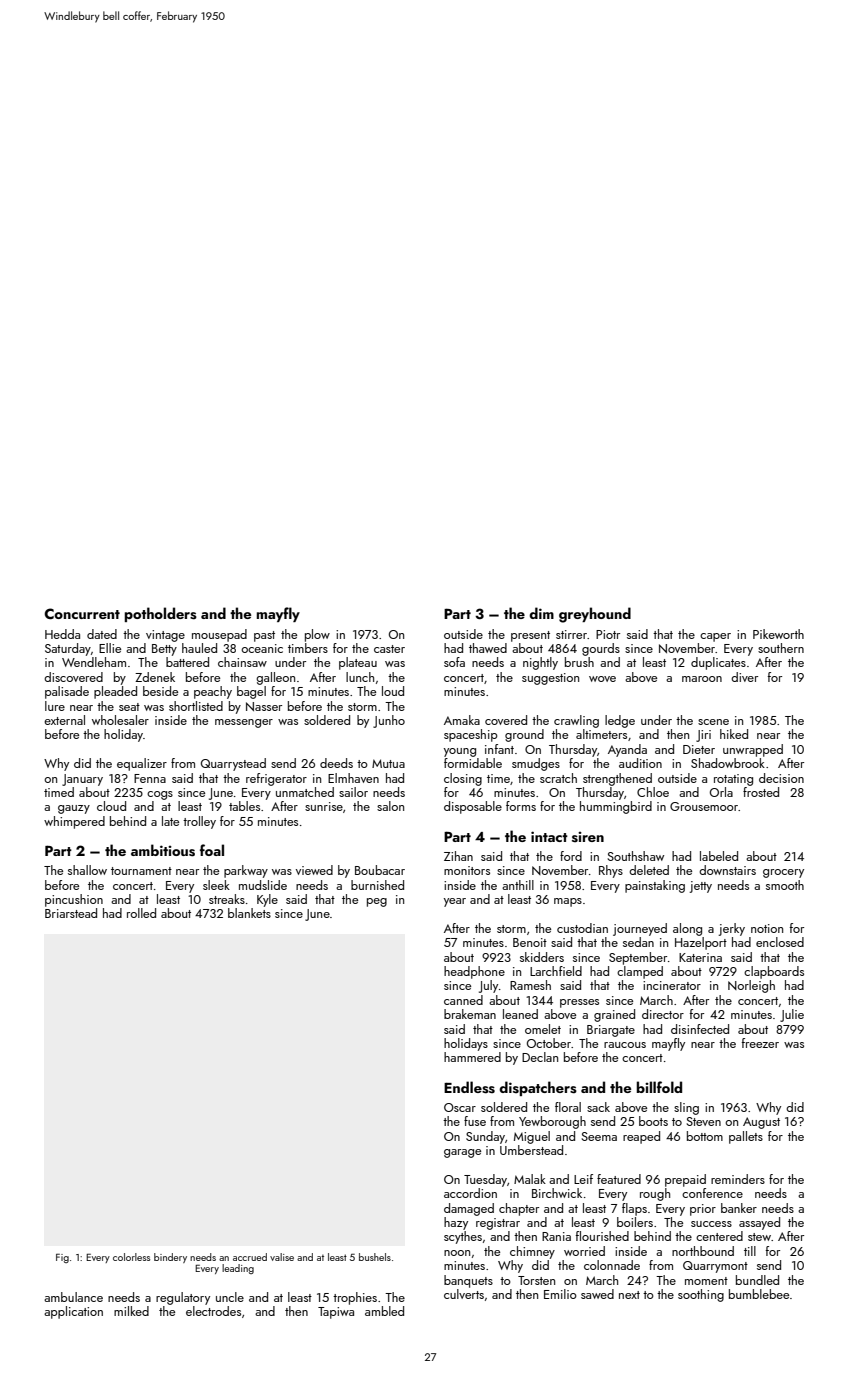  I want to click on sedan, so click(638, 942).
